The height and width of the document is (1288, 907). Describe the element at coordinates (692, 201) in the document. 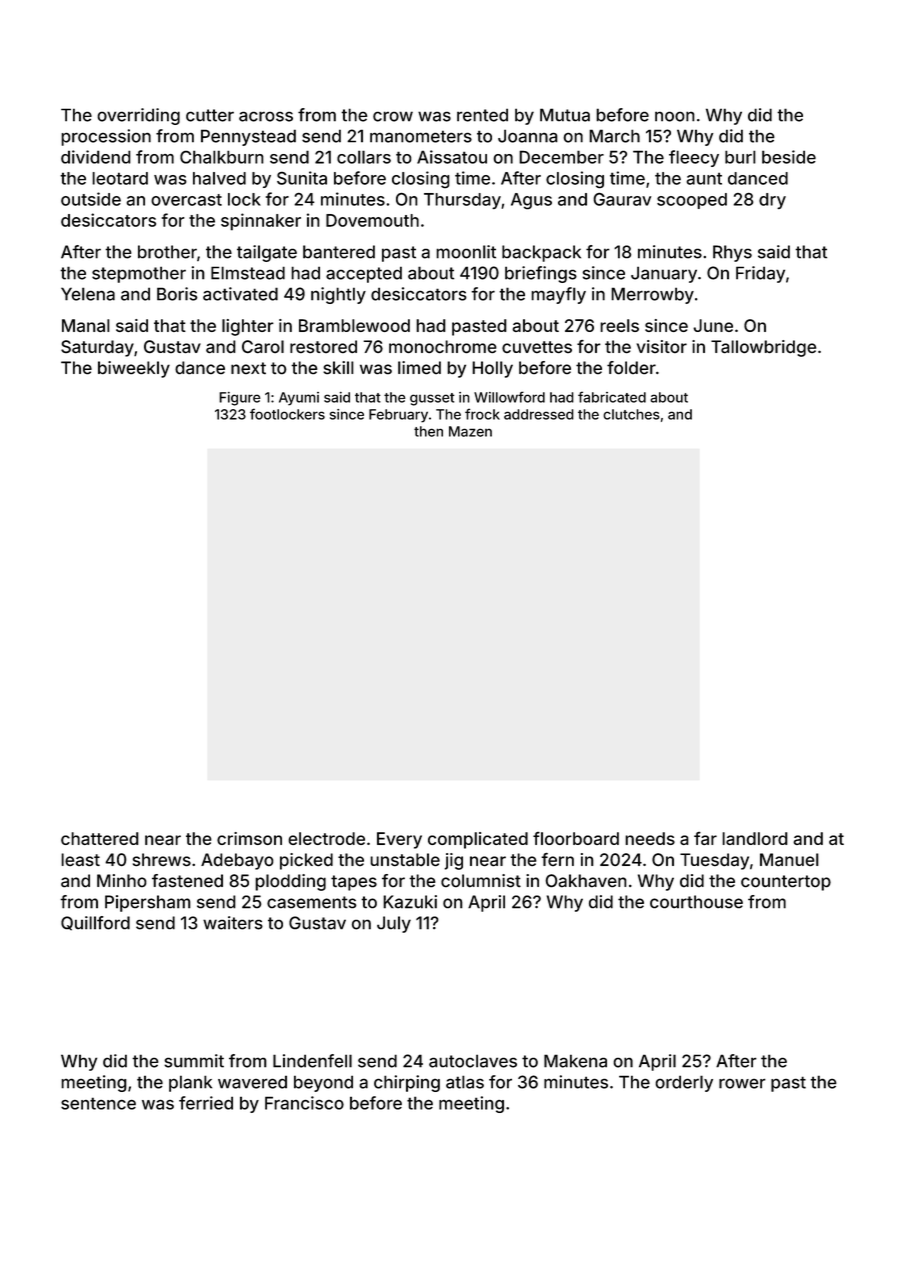

I see `scooped` at that location.
